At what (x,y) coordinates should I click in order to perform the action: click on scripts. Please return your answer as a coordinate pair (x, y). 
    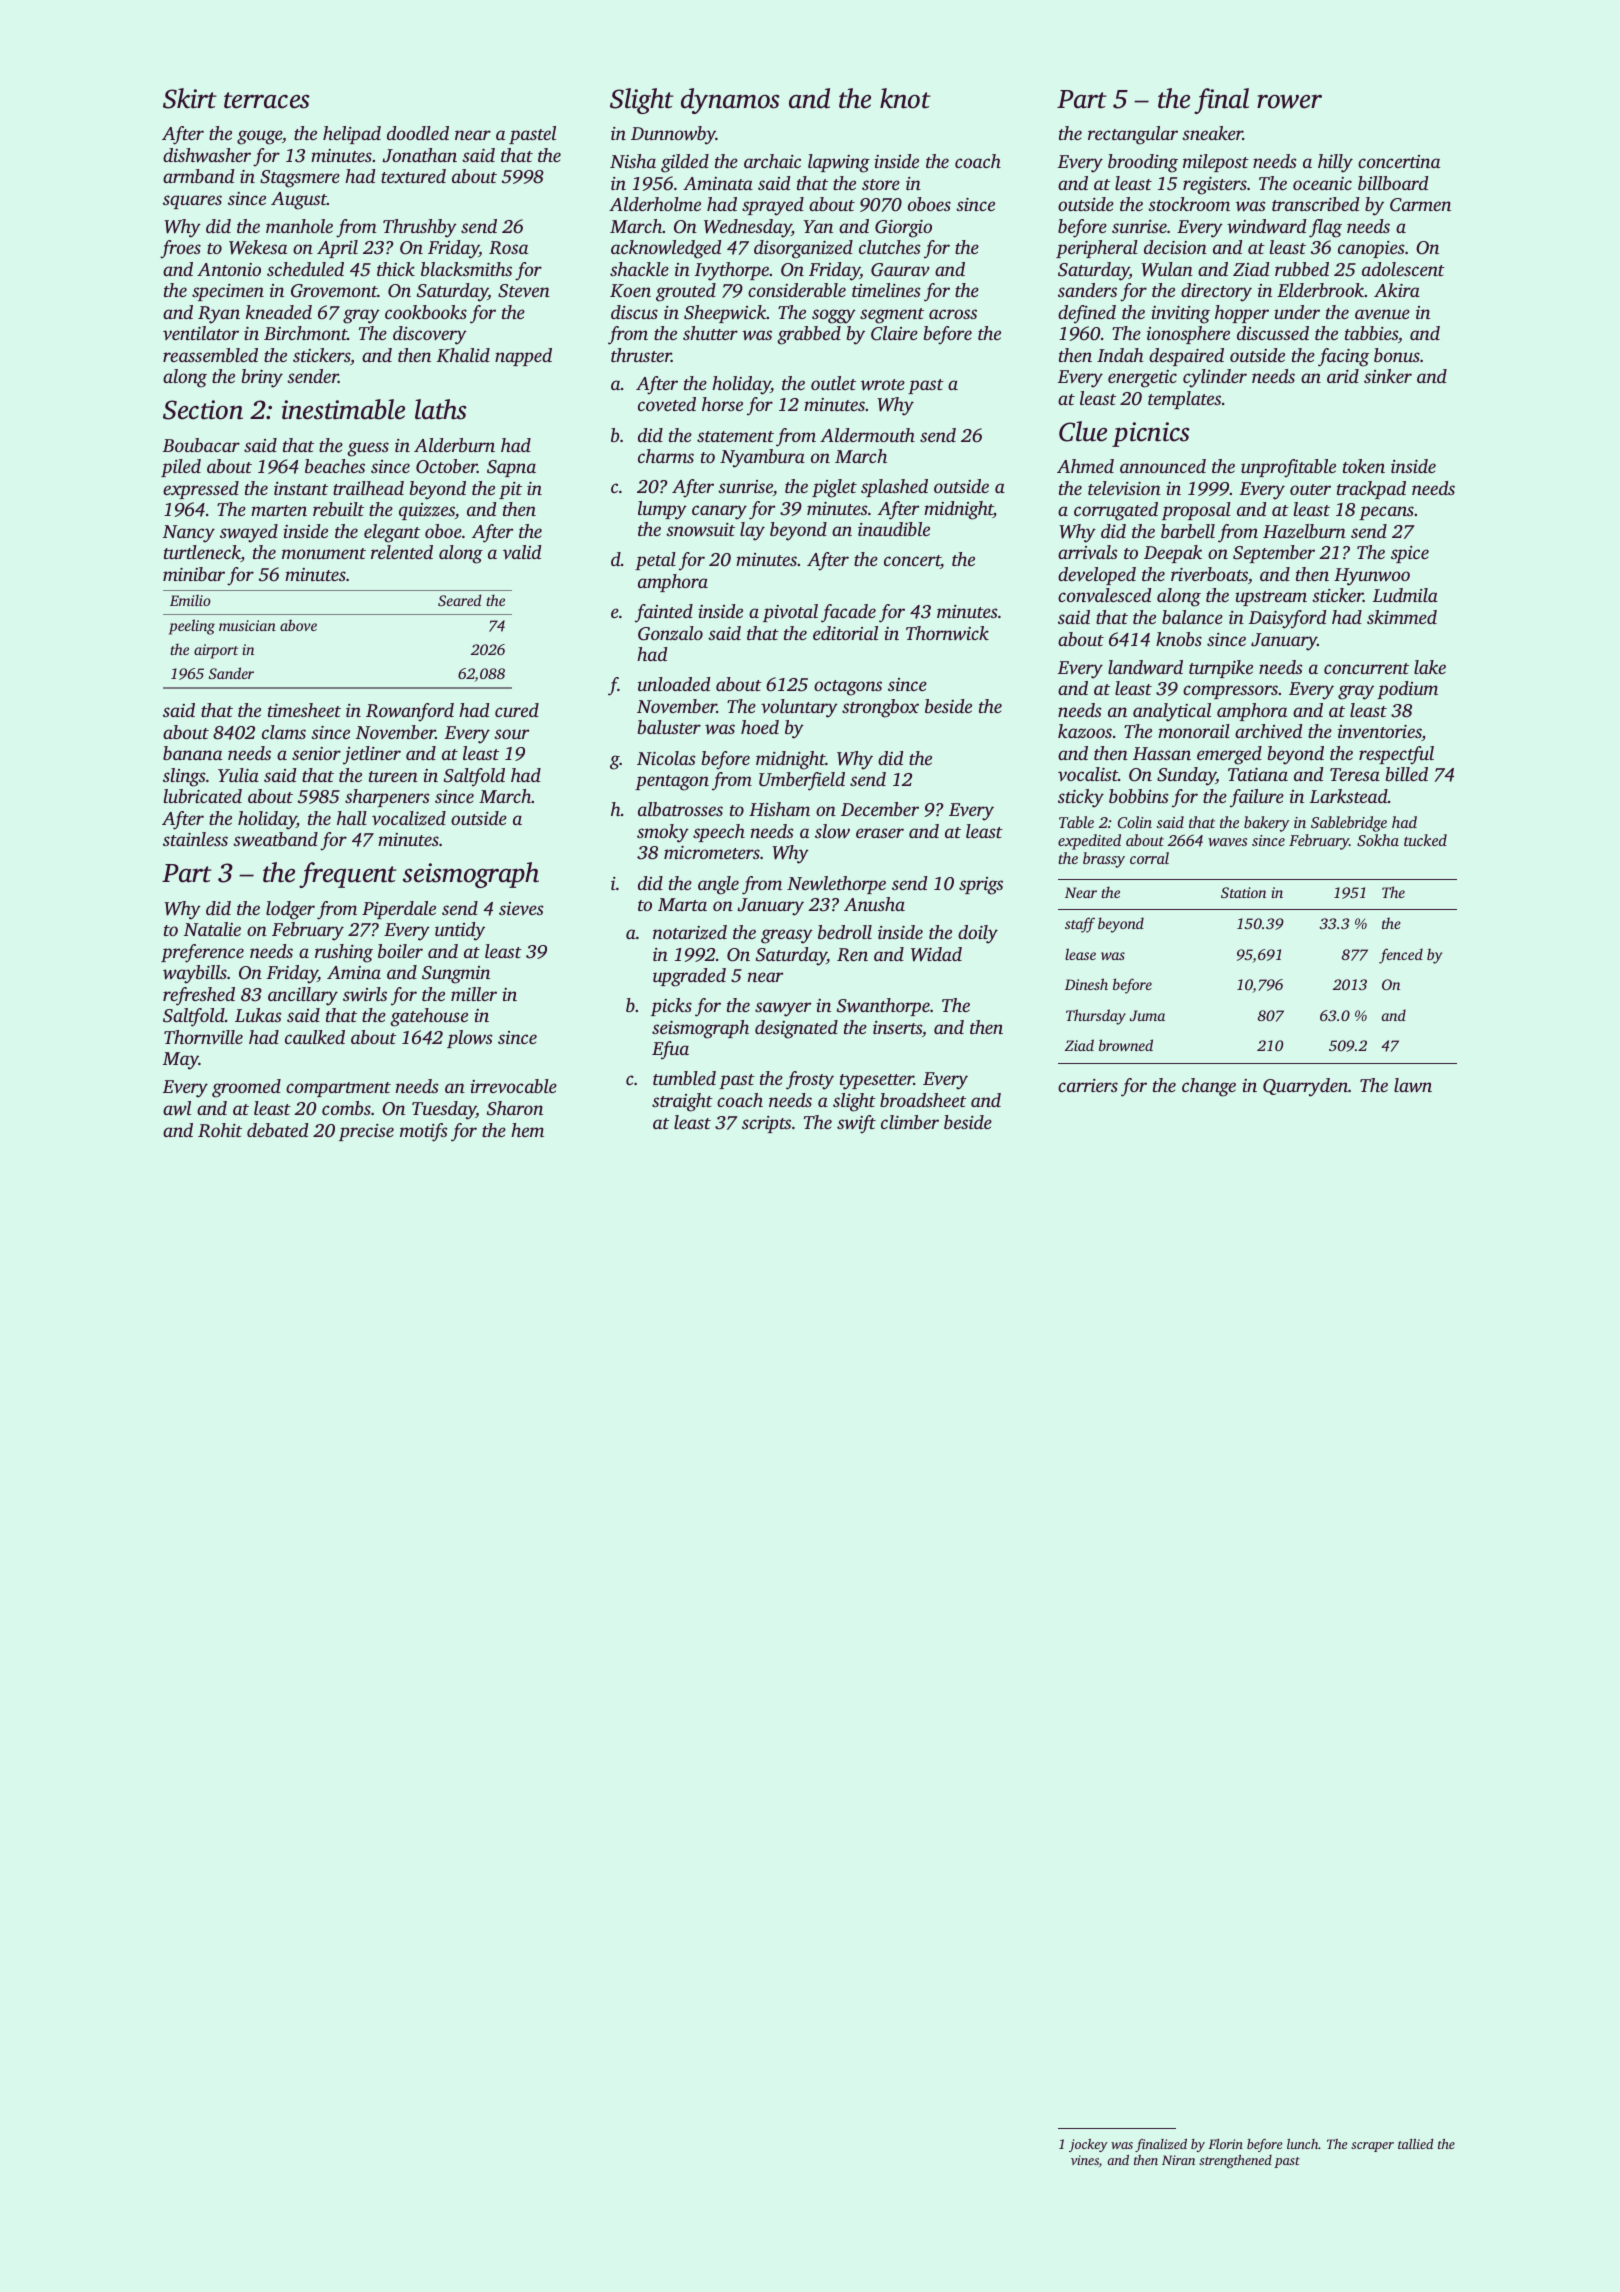
    Looking at the image, I should click on (766, 1124).
